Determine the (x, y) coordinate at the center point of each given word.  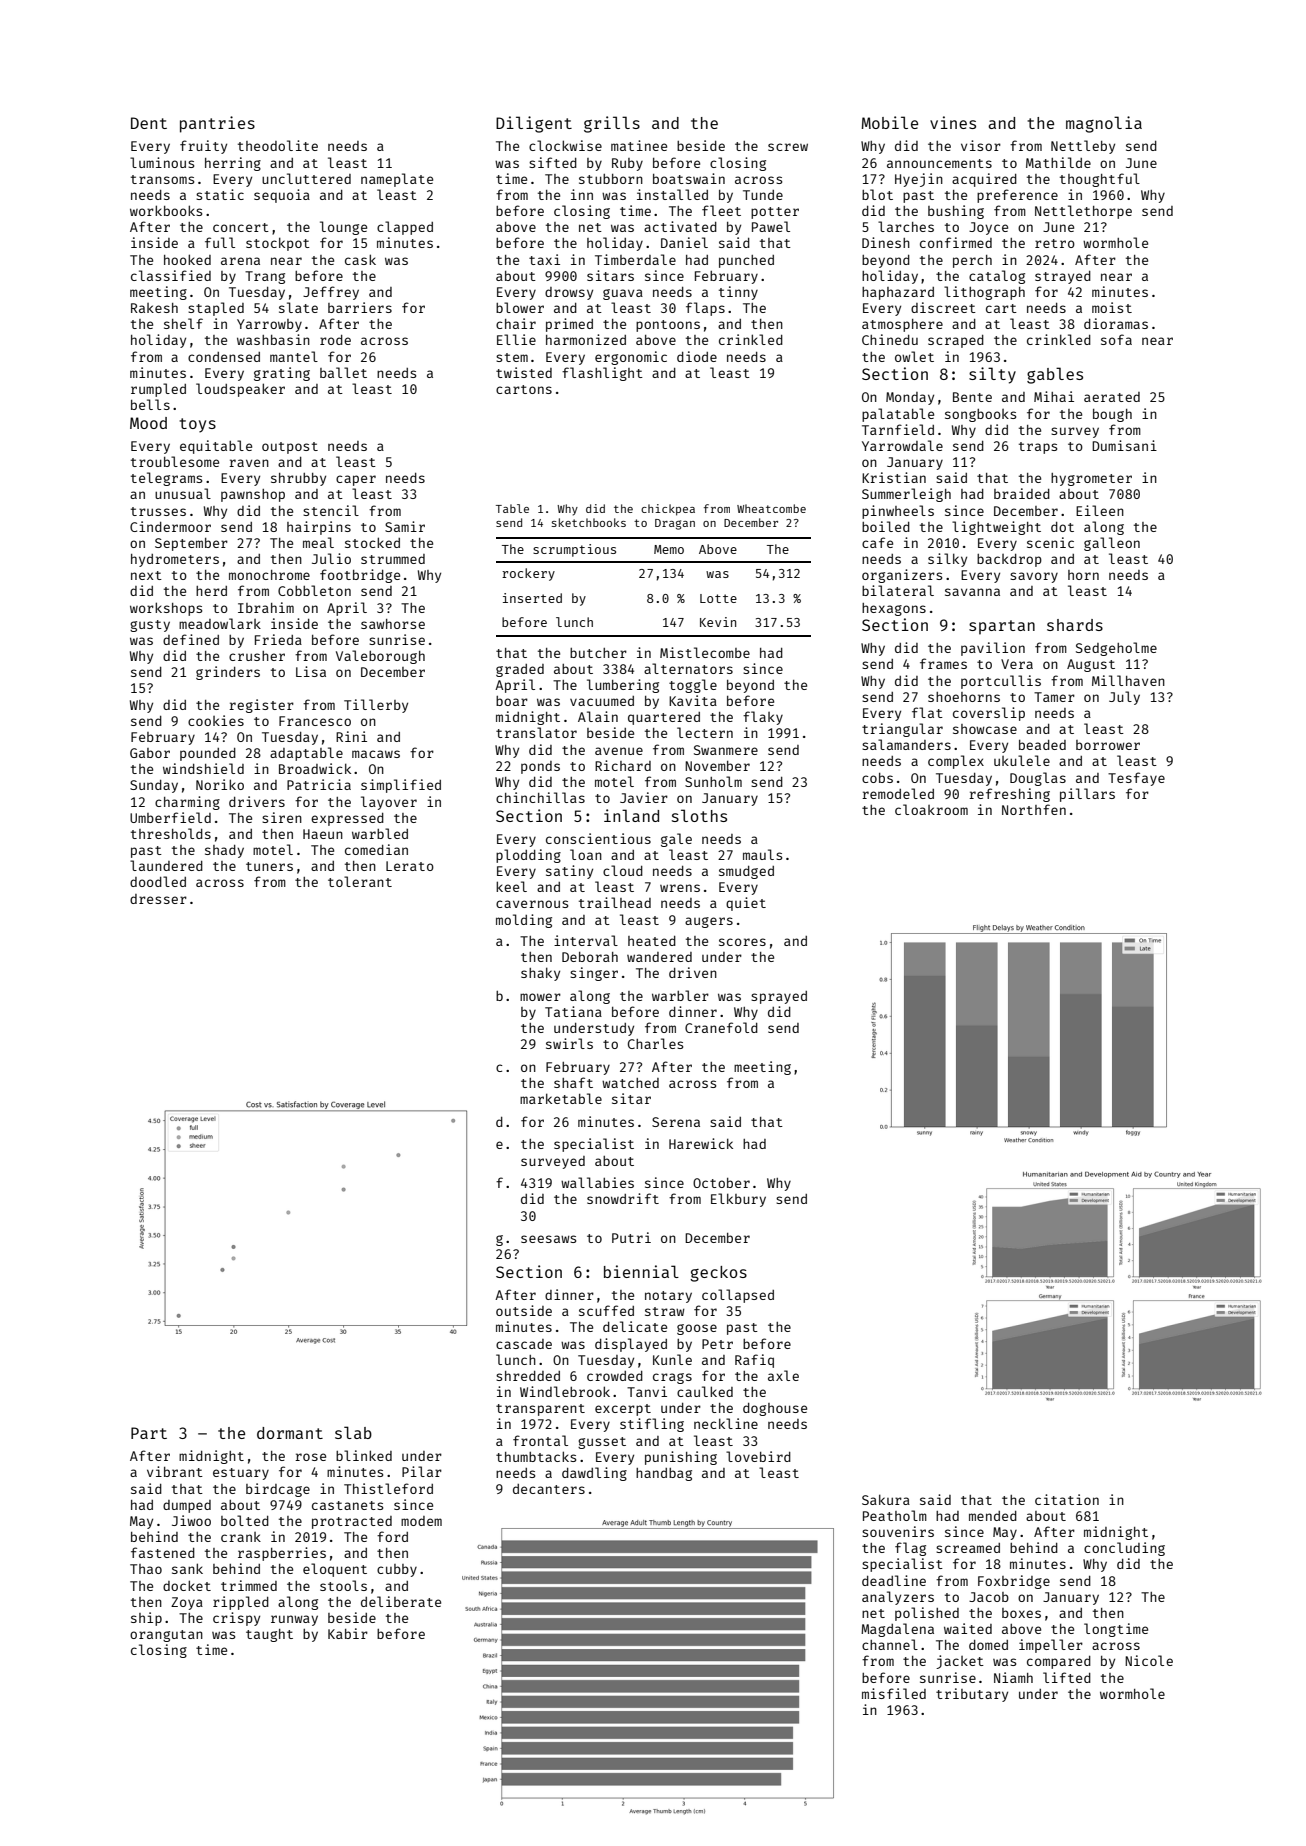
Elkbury (738, 1200)
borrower (1108, 745)
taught (269, 1635)
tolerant (360, 881)
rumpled (158, 390)
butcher (598, 653)
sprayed (779, 997)
